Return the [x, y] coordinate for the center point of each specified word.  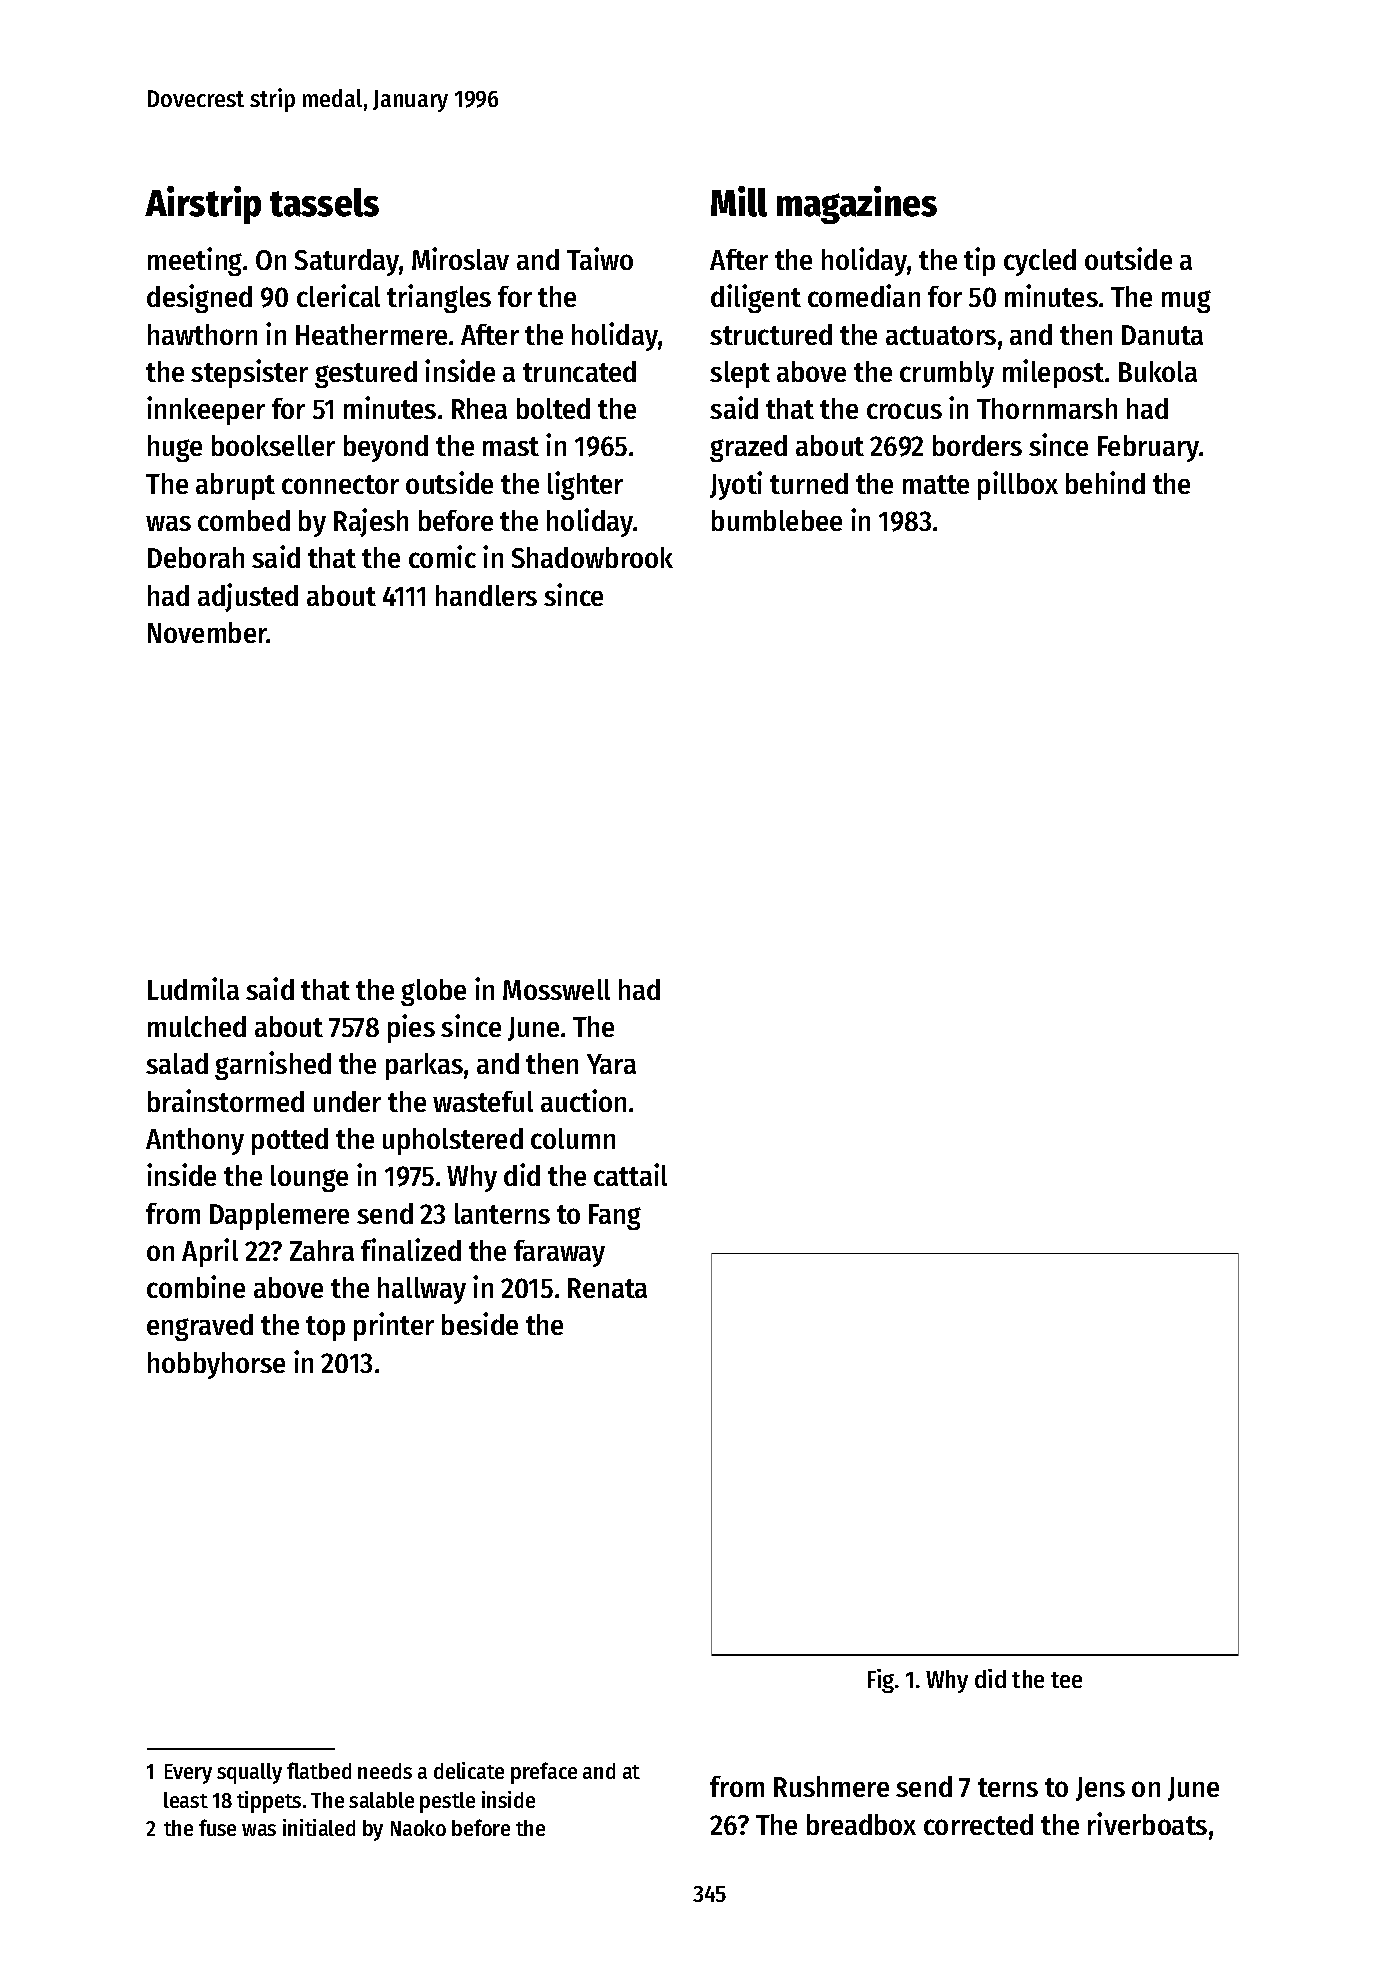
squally [249, 1773]
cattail [630, 1174]
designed [199, 298]
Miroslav [460, 258]
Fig [881, 1681]
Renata [607, 1288]
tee [1066, 1680]
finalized [411, 1249]
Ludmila [193, 988]
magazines [857, 205]
